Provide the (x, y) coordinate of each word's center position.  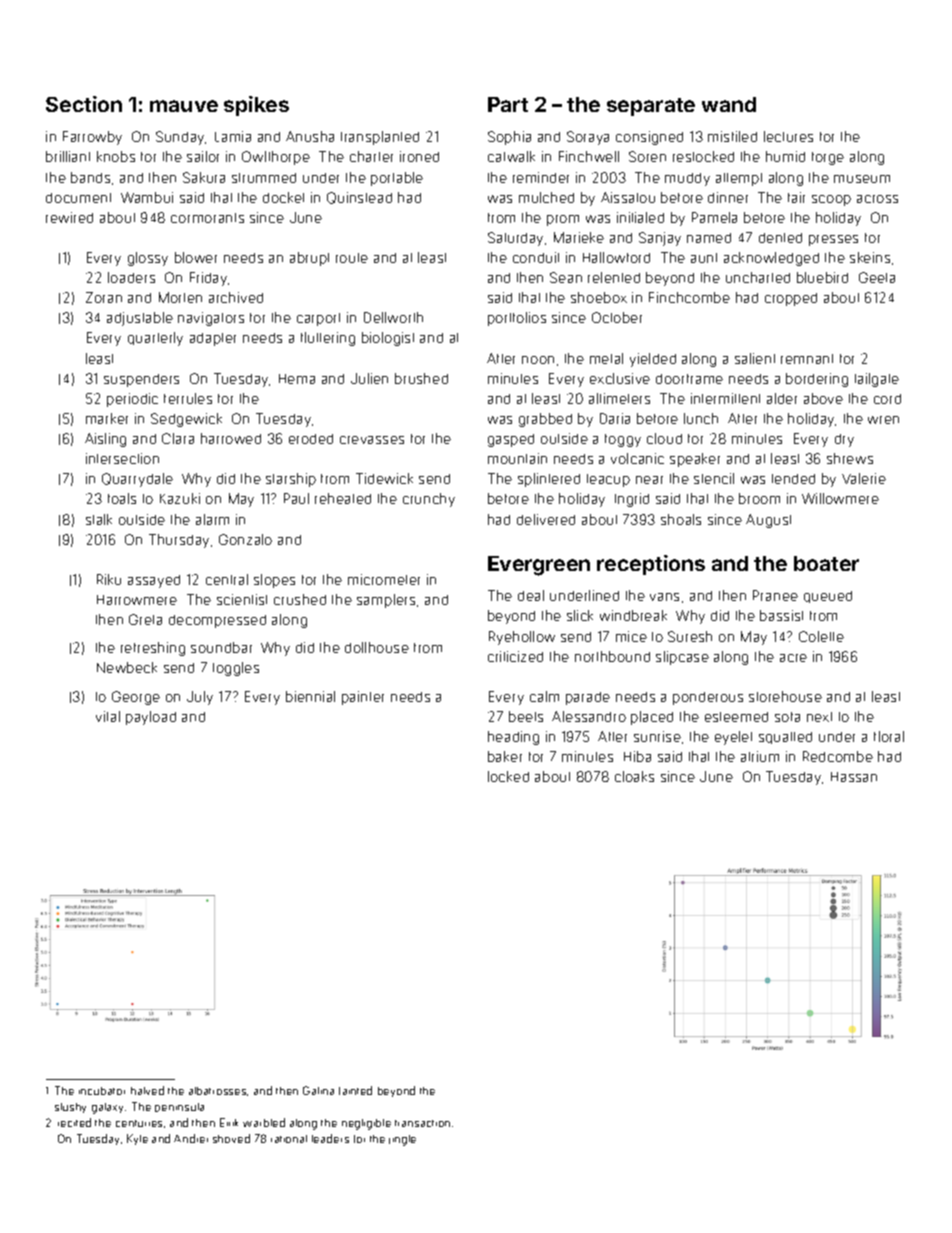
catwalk (511, 156)
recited (74, 1122)
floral (889, 736)
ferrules (188, 398)
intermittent (725, 398)
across (877, 199)
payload (151, 718)
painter (363, 698)
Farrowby (92, 138)
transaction (422, 1123)
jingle (402, 1140)
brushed (421, 378)
